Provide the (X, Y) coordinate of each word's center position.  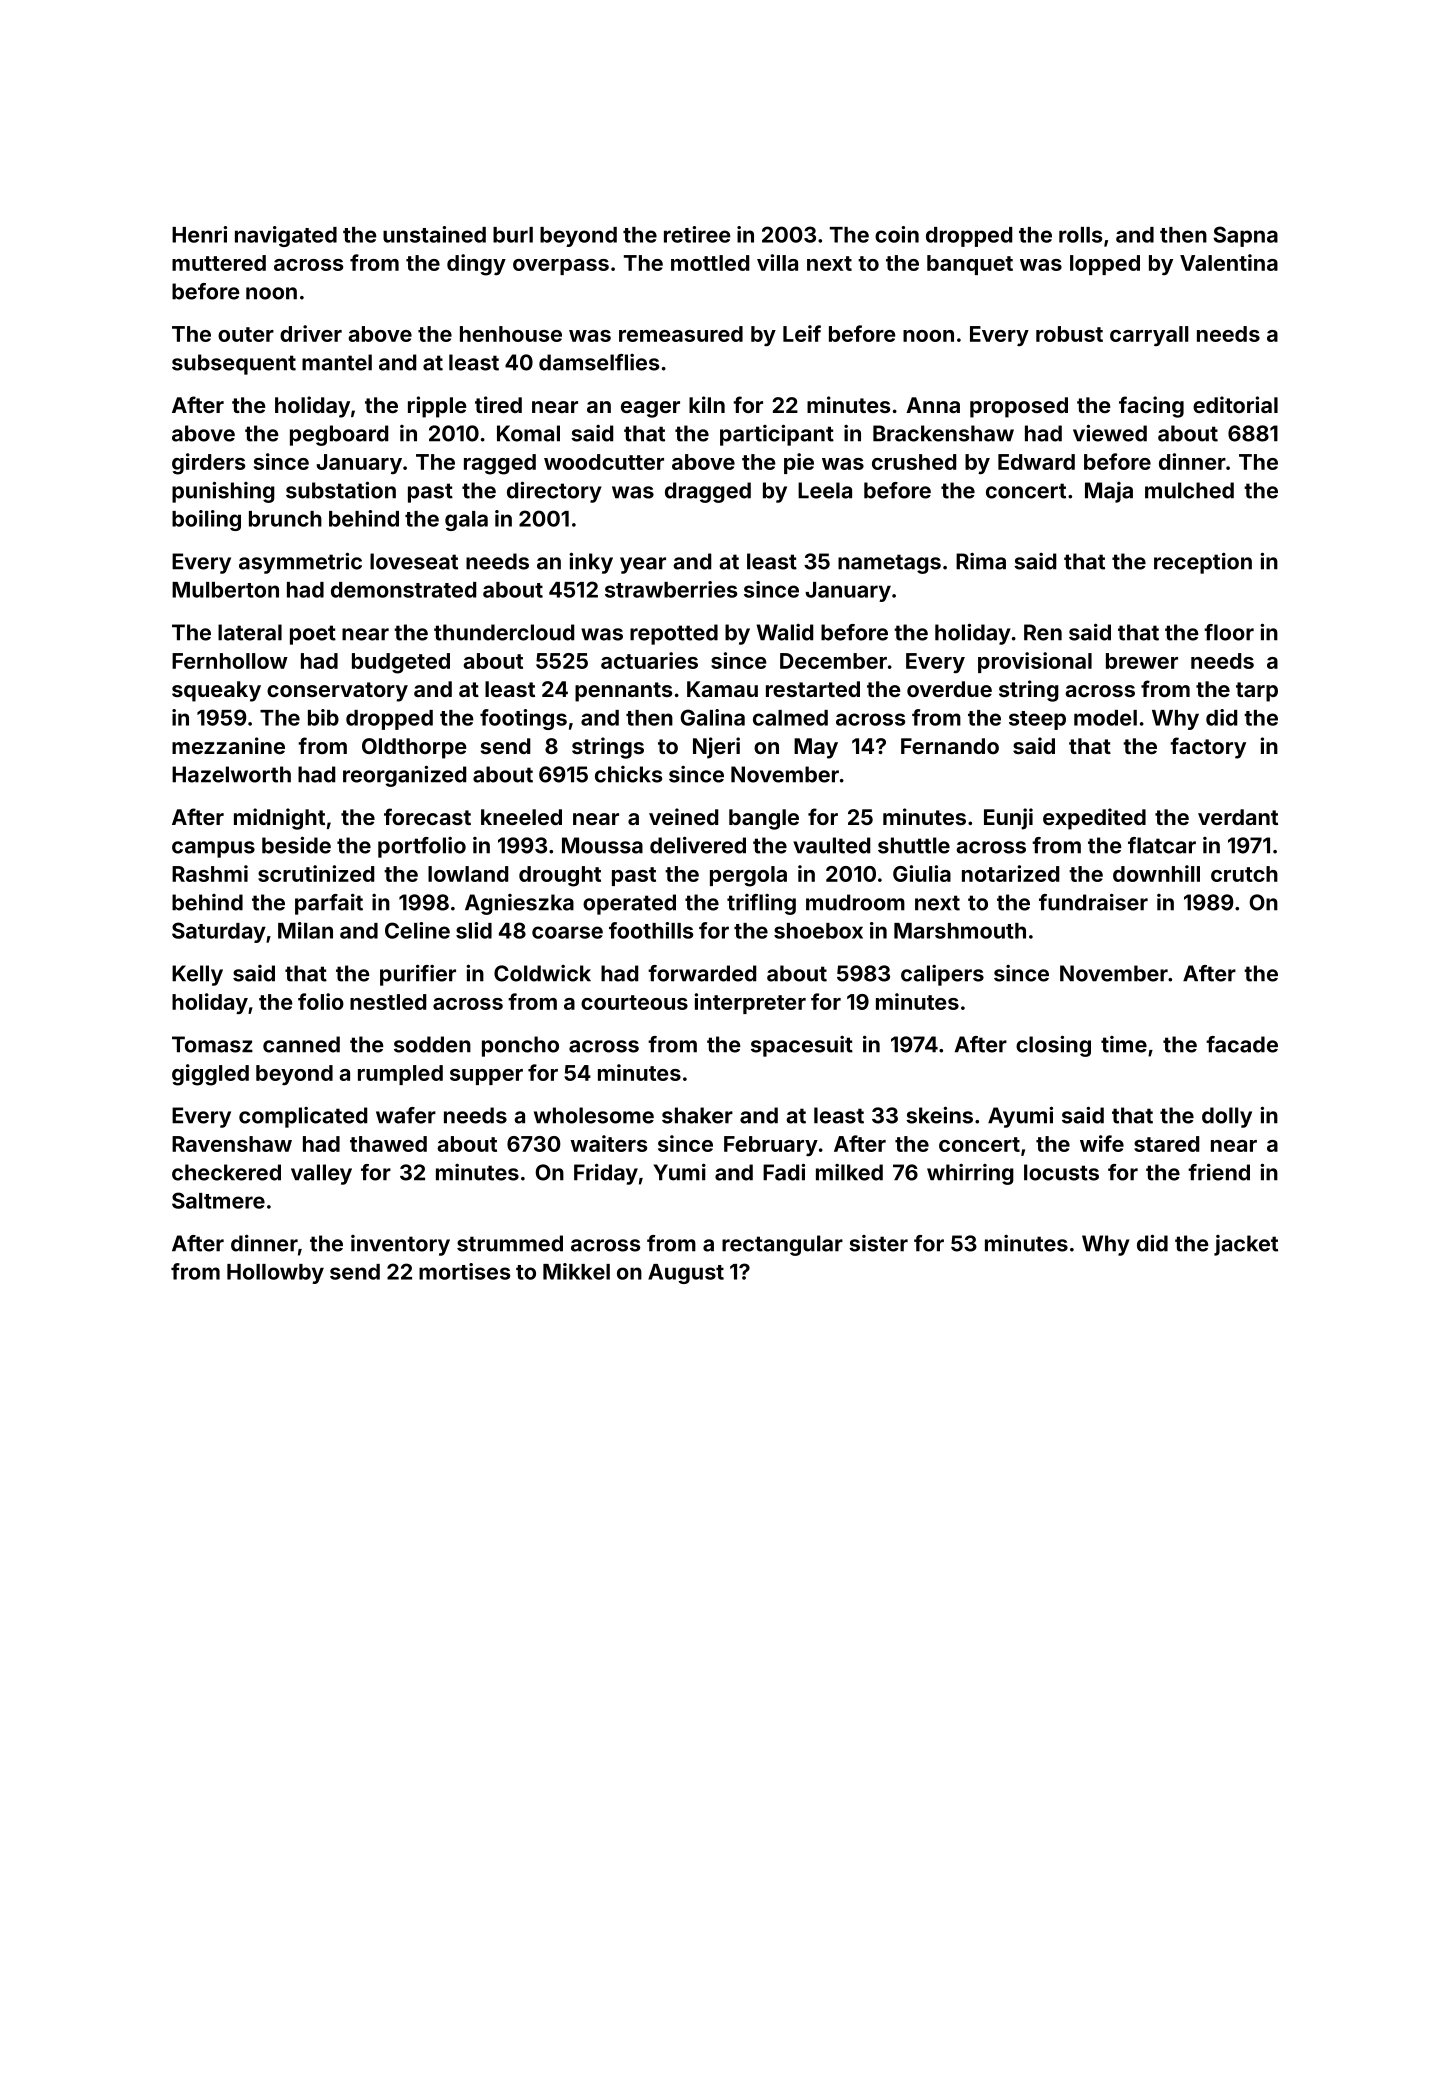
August (686, 1274)
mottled (710, 263)
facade (1242, 1044)
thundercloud (504, 632)
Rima (981, 561)
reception (1203, 563)
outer (246, 334)
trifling (761, 904)
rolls (1080, 235)
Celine (417, 930)
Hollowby (275, 1274)
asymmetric (300, 563)
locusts (1061, 1172)
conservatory (337, 692)
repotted (674, 634)
